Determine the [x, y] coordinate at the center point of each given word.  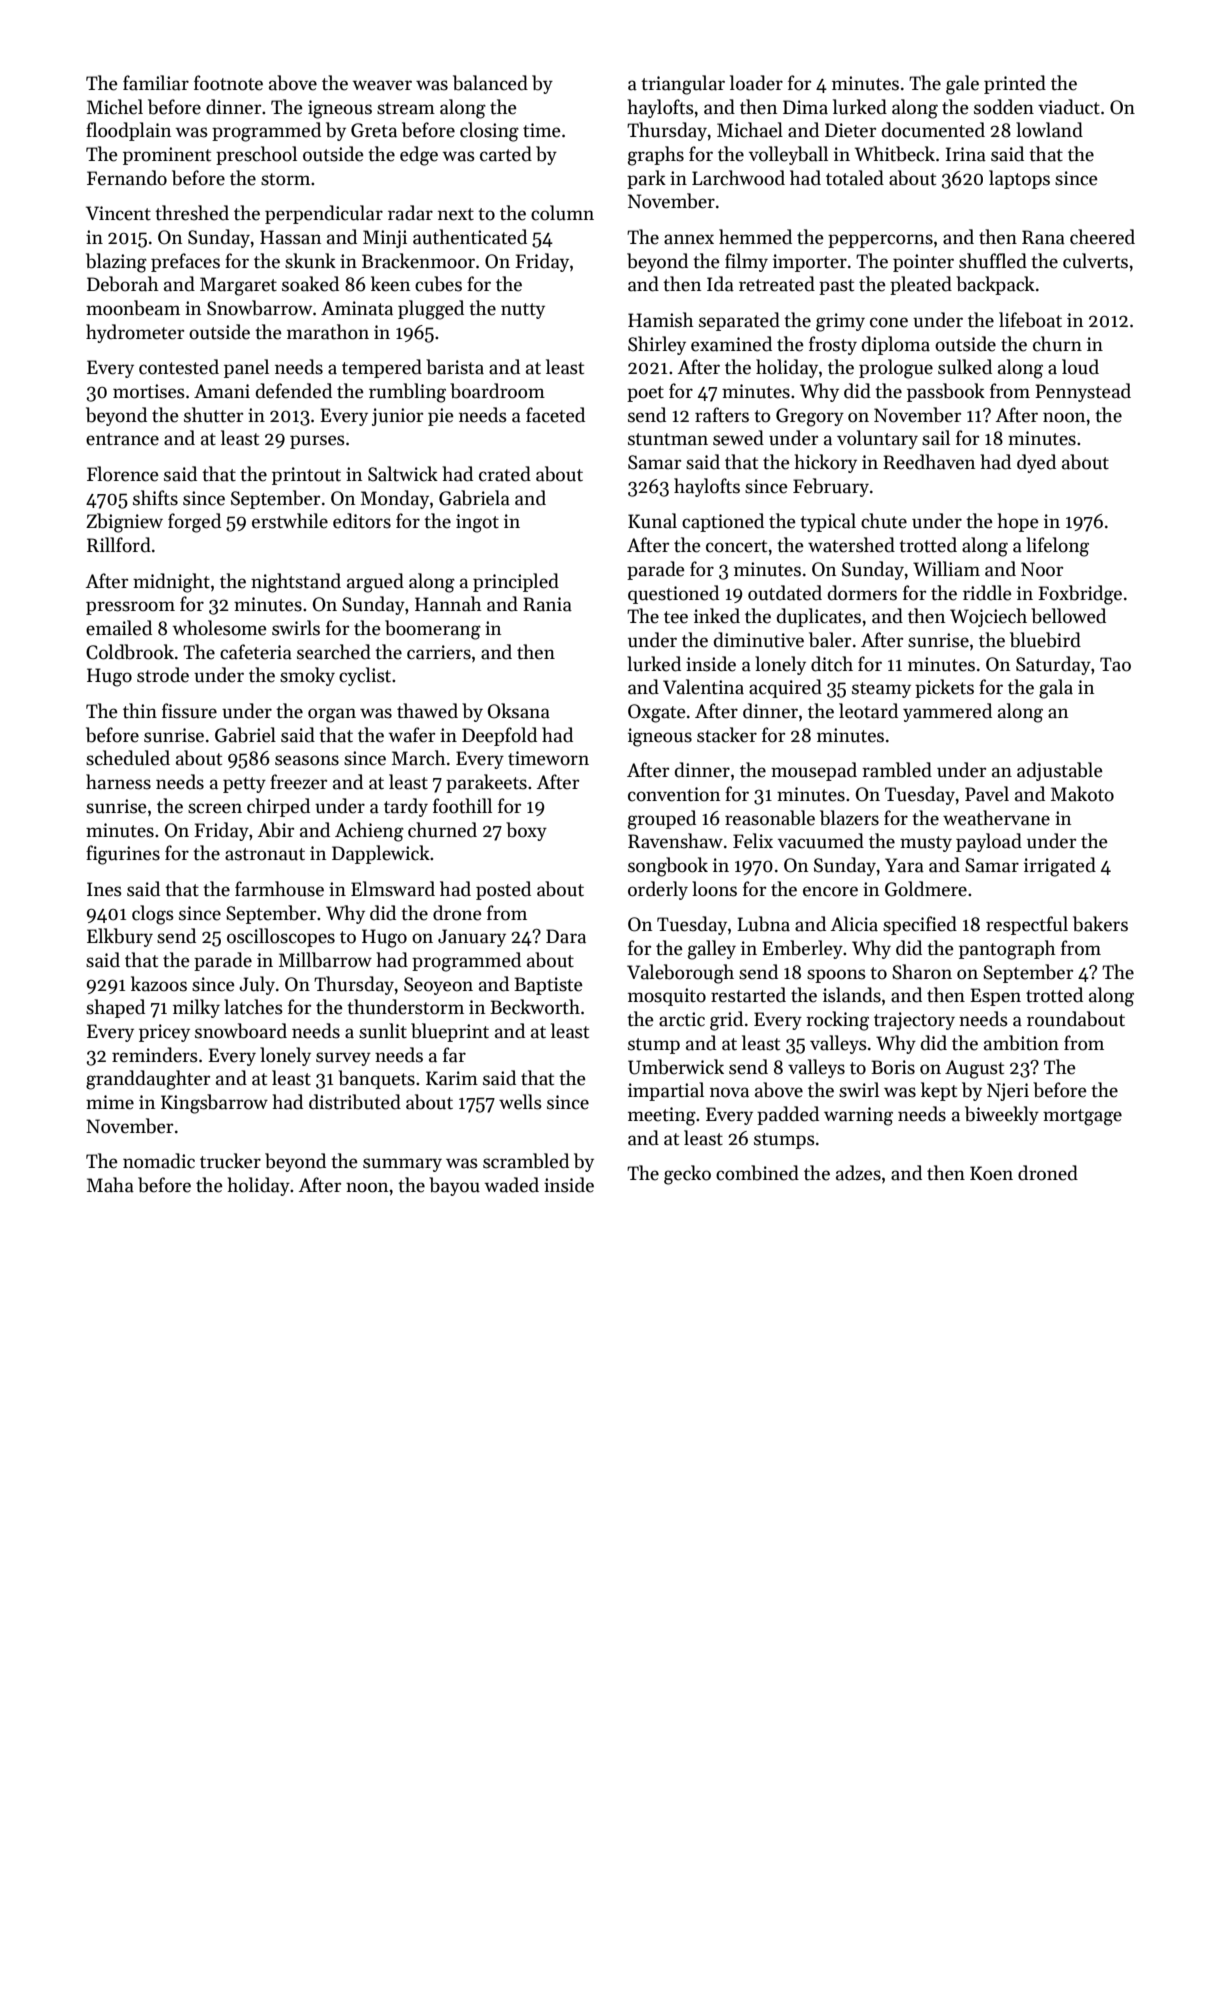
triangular [683, 85]
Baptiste [548, 986]
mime [110, 1102]
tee [676, 617]
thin [140, 711]
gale [962, 85]
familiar [156, 83]
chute [884, 521]
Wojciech [988, 617]
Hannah [448, 604]
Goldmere [926, 889]
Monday [395, 499]
